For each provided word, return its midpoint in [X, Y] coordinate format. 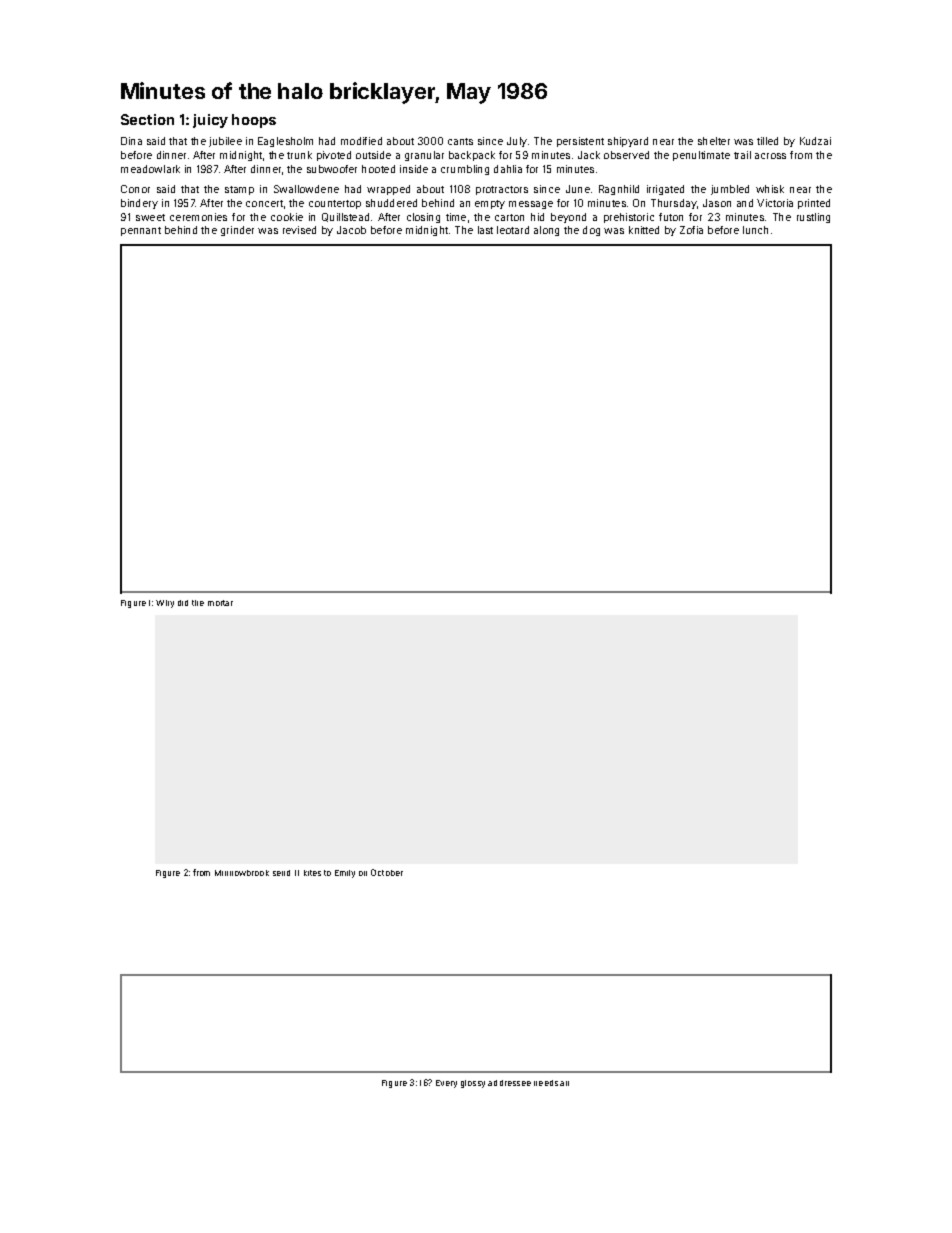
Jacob [351, 230]
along [546, 231]
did [183, 603]
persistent [580, 142]
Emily [345, 874]
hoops [254, 121]
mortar [220, 603]
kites [312, 873]
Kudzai [815, 141]
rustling [813, 218]
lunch [755, 230]
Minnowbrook [242, 873]
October [387, 872]
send [281, 873]
